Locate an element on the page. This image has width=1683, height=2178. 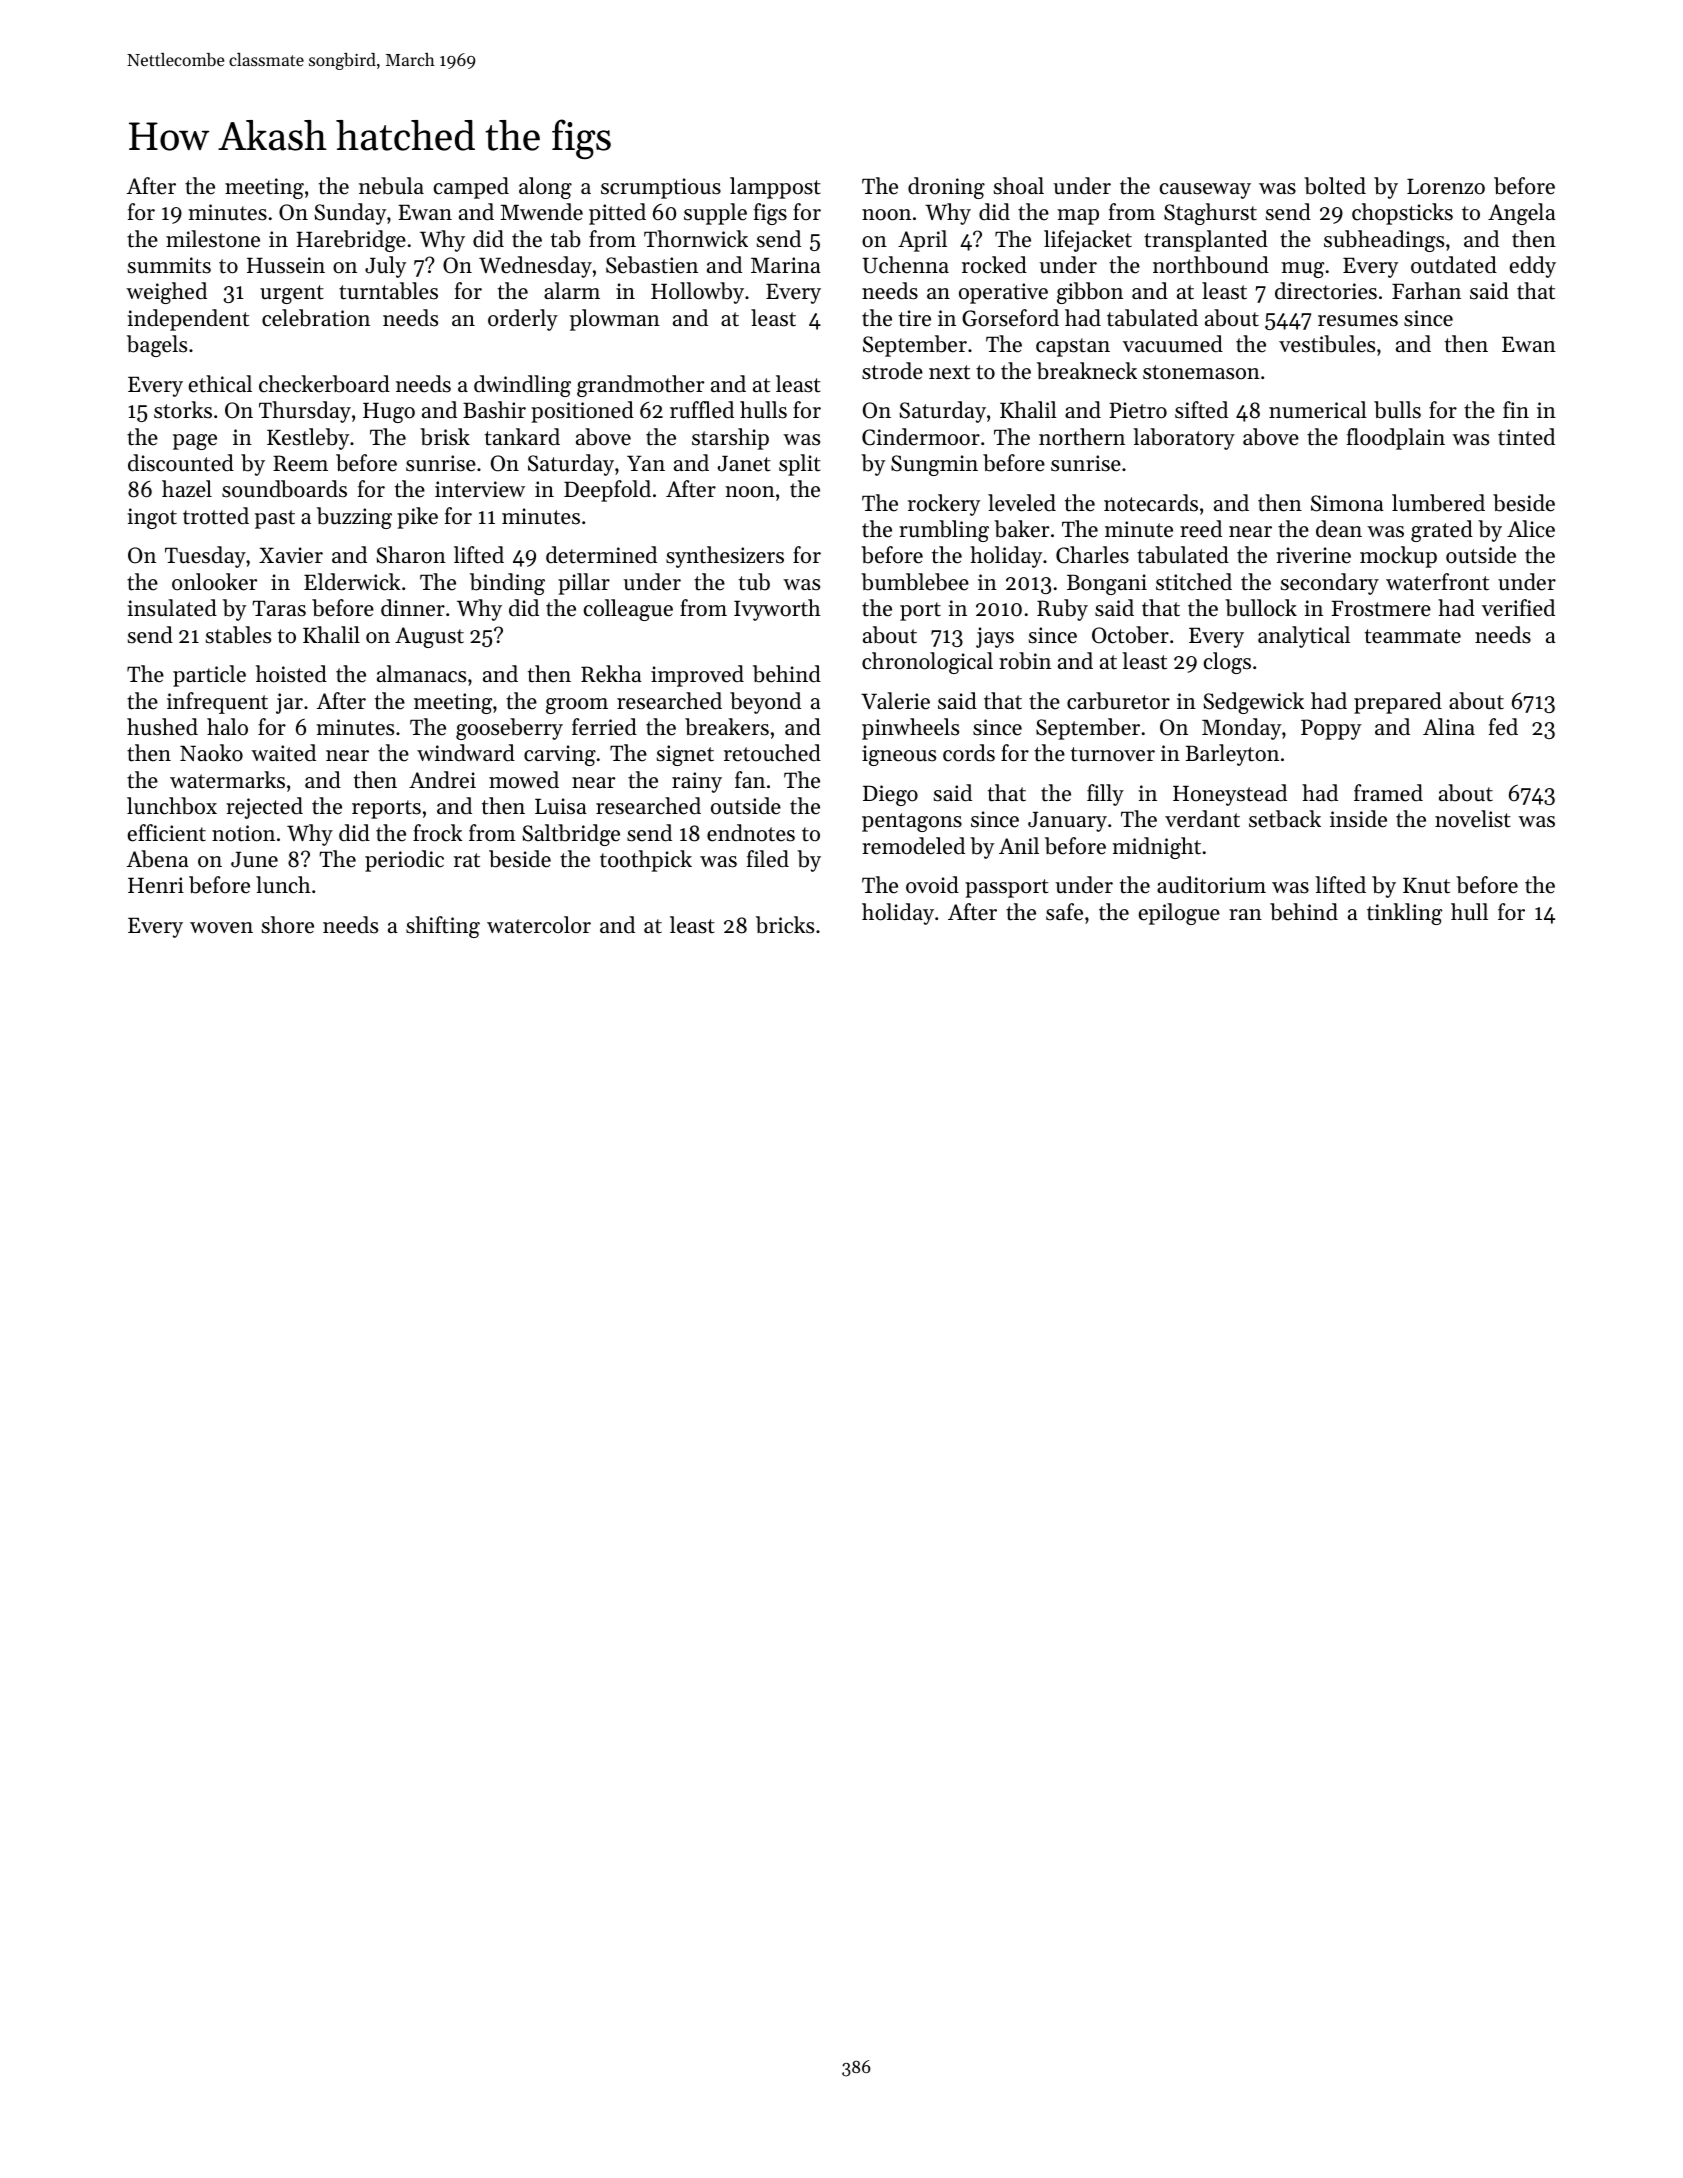
periodic is located at coordinates (404, 861).
